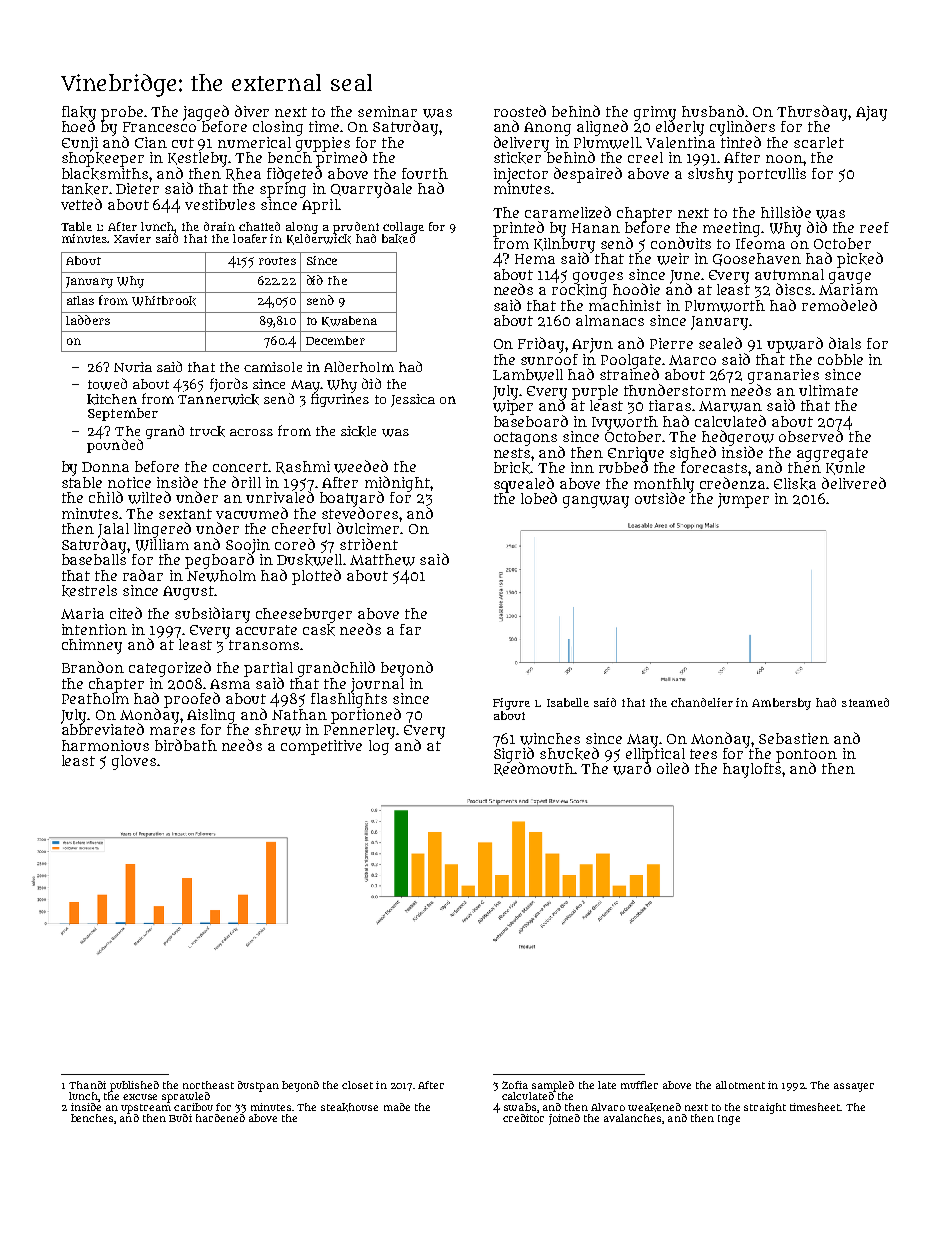 This screenshot has height=1233, width=952. I want to click on oiled, so click(673, 768).
